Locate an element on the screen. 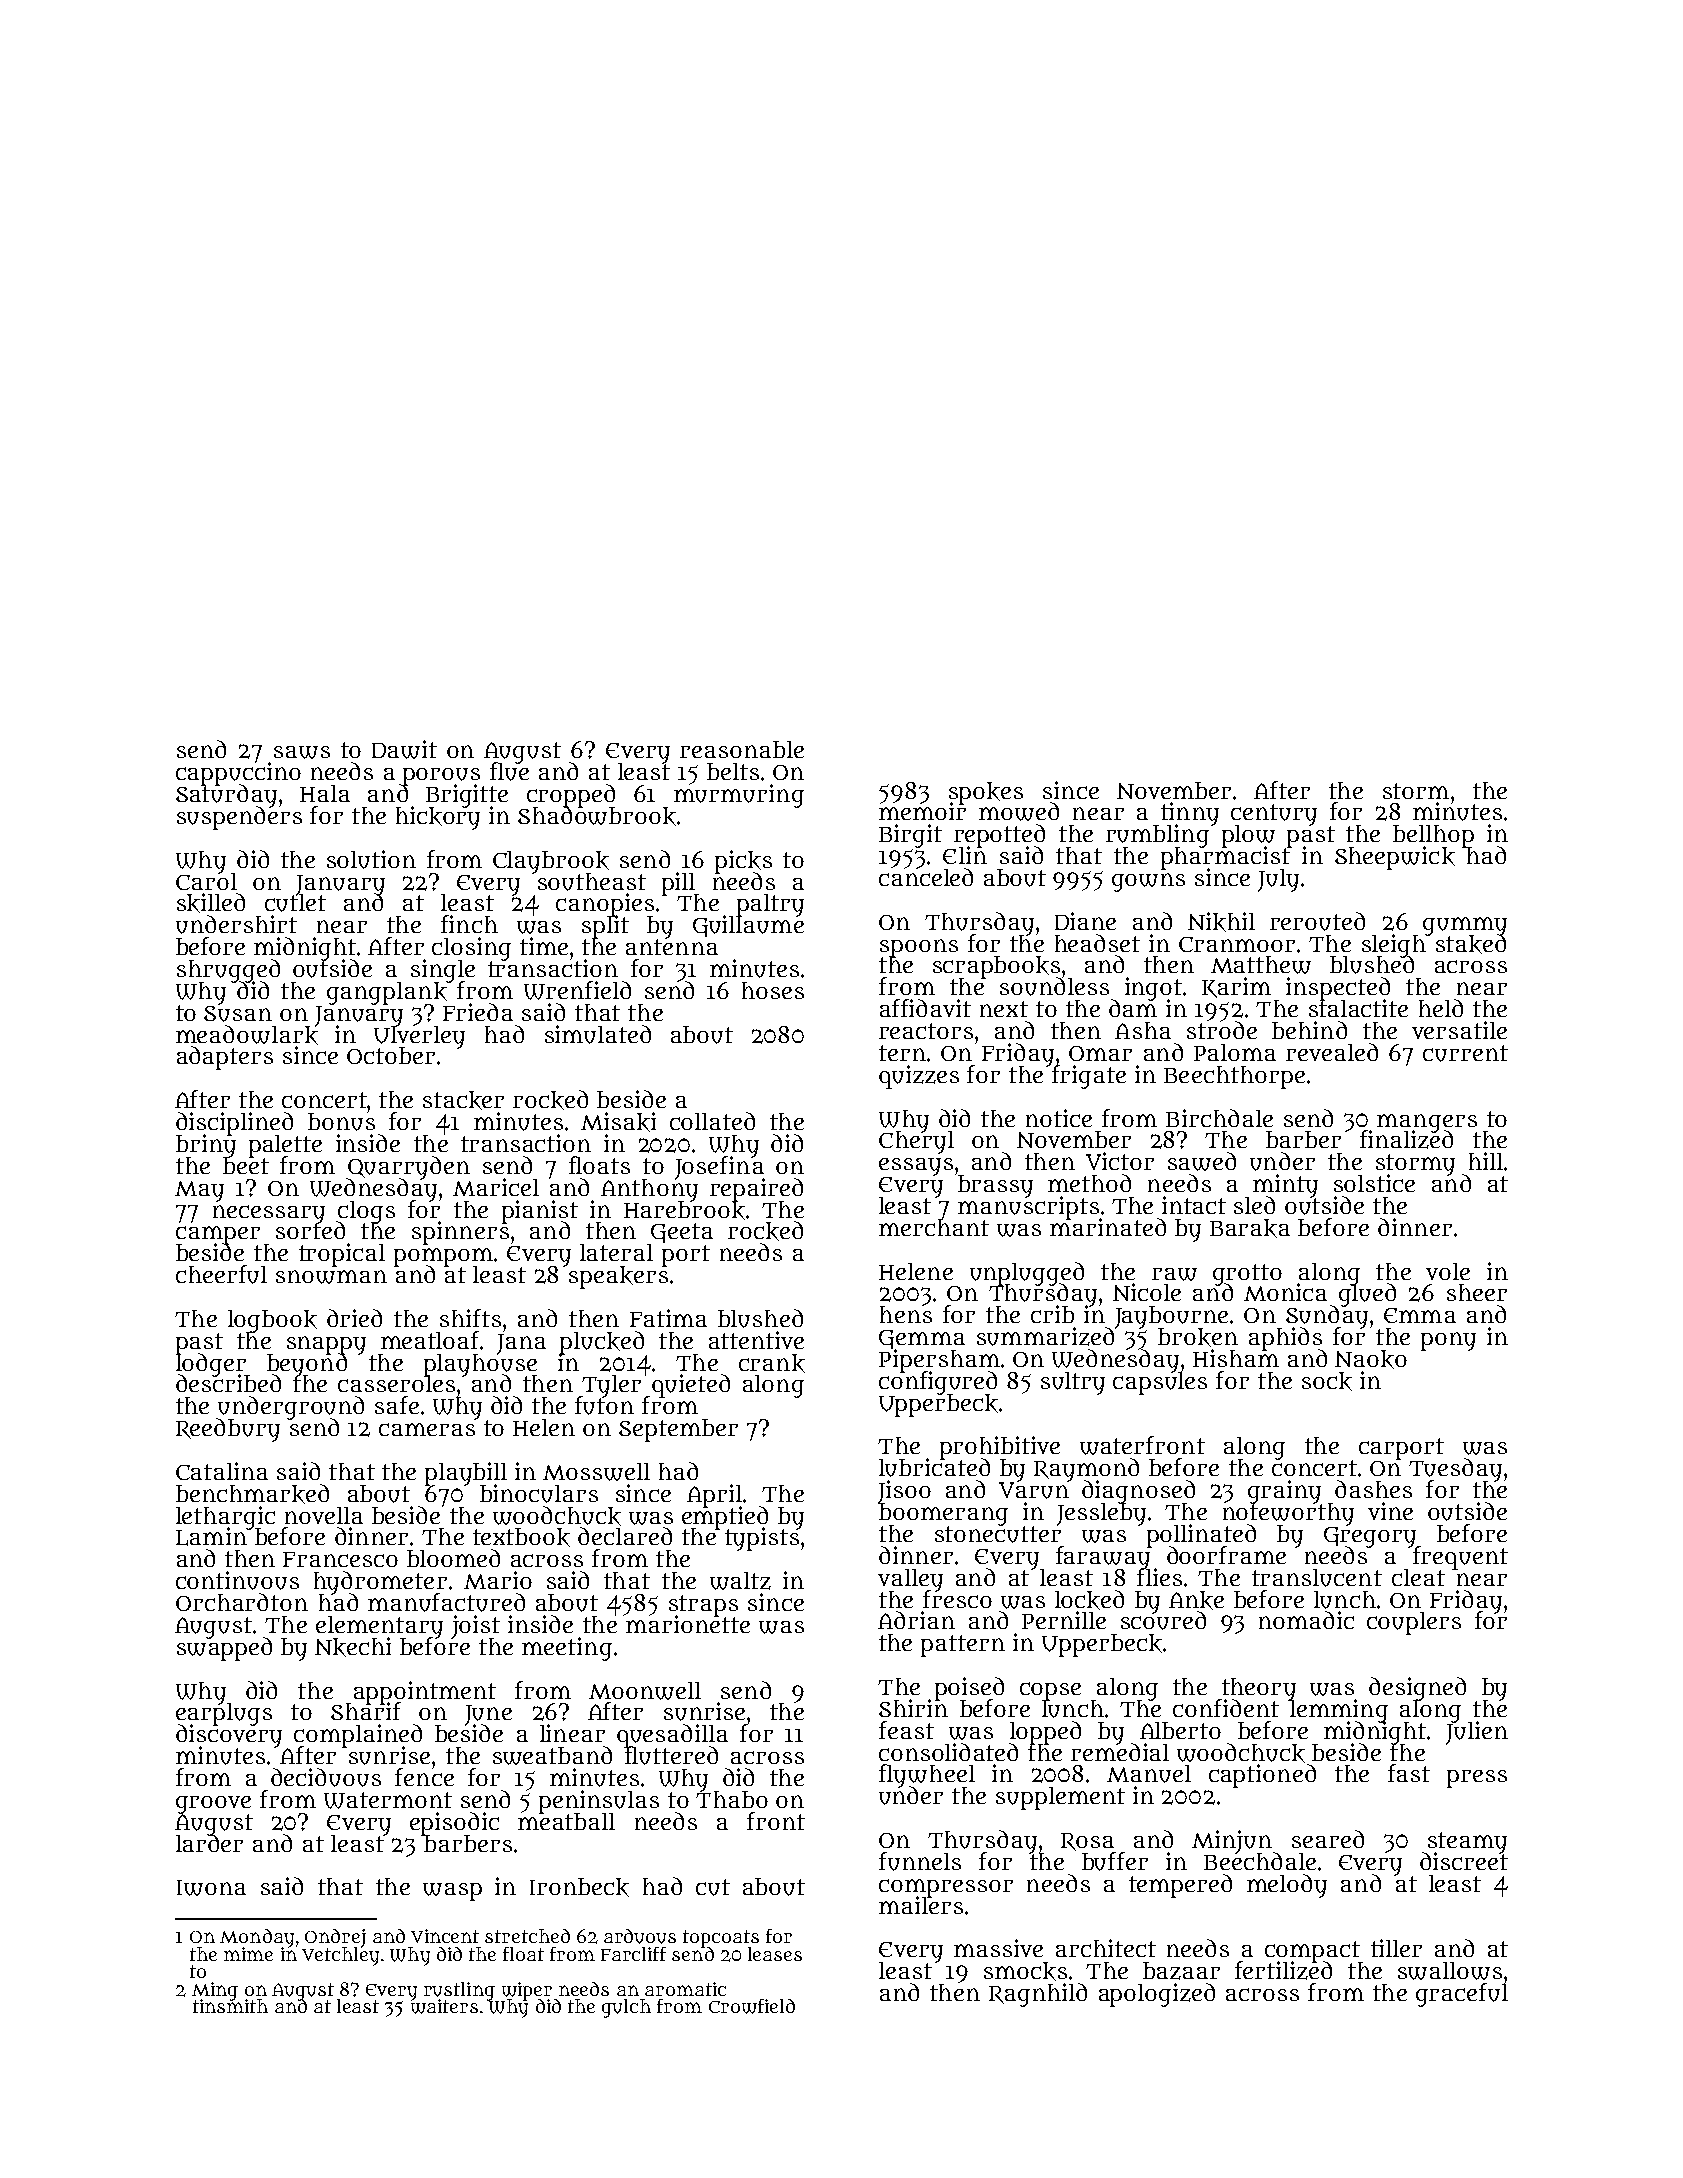  Alberto is located at coordinates (1180, 1730).
